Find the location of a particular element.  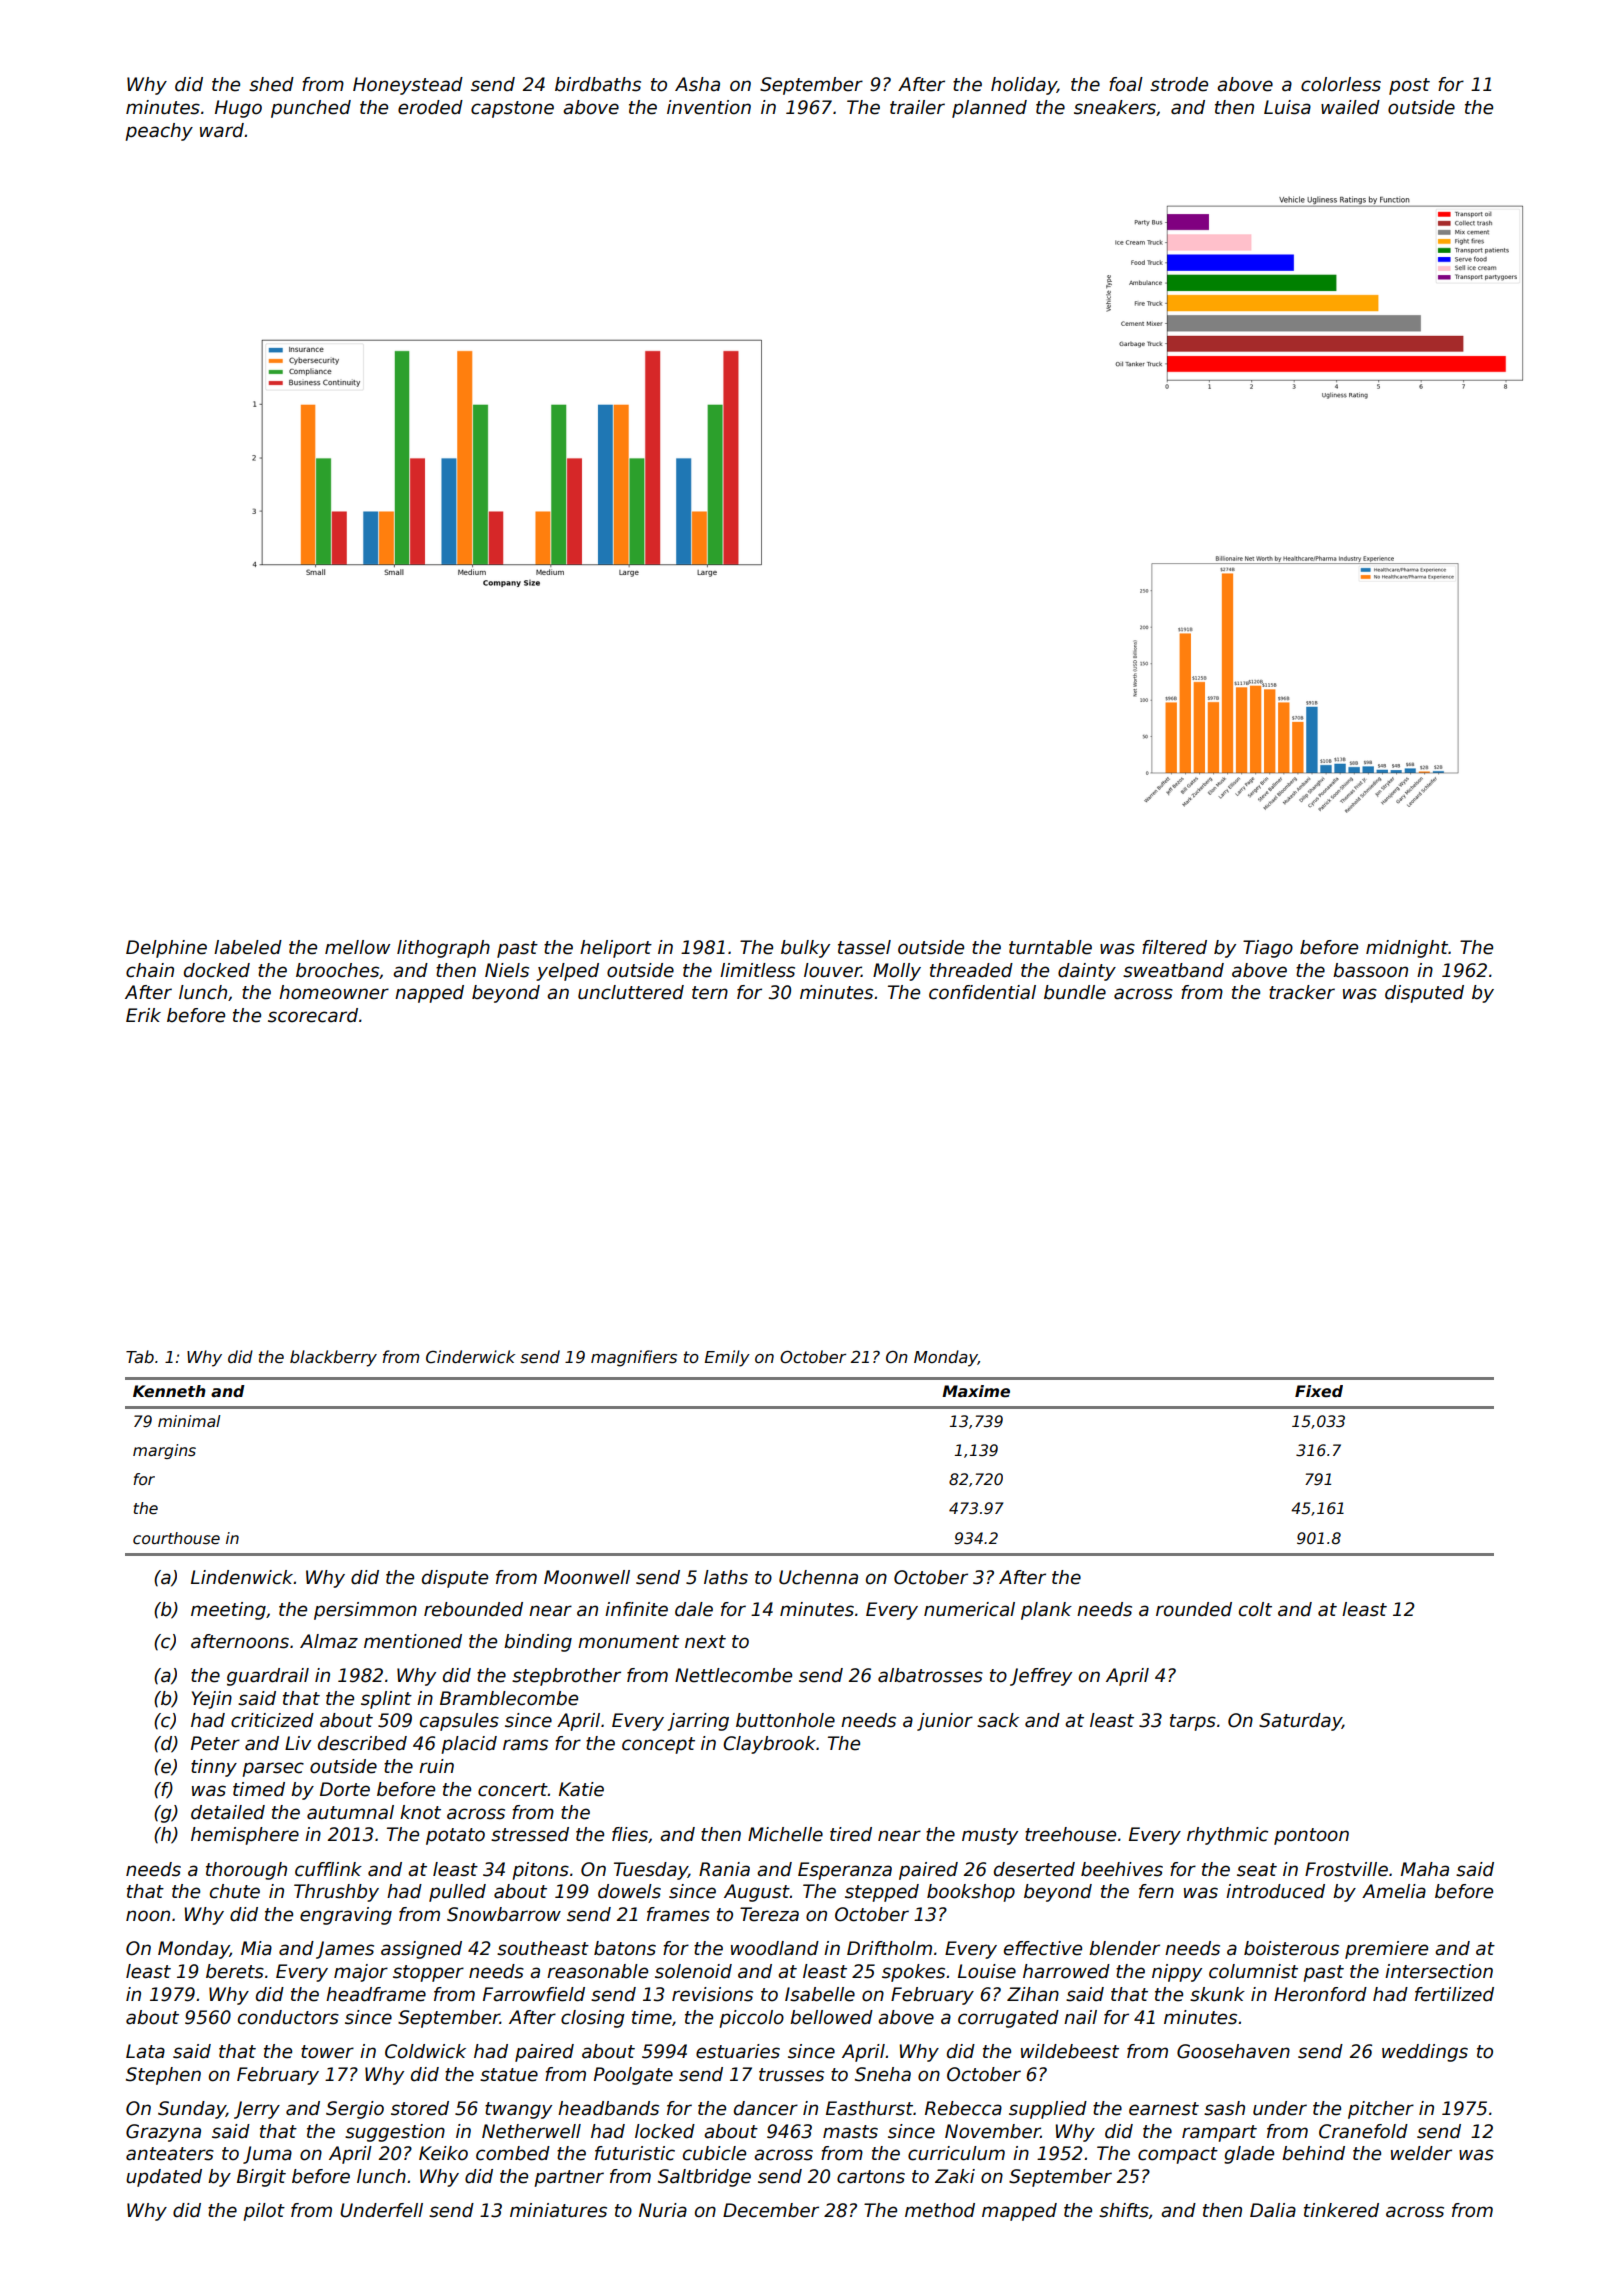

sneakers is located at coordinates (1115, 107).
